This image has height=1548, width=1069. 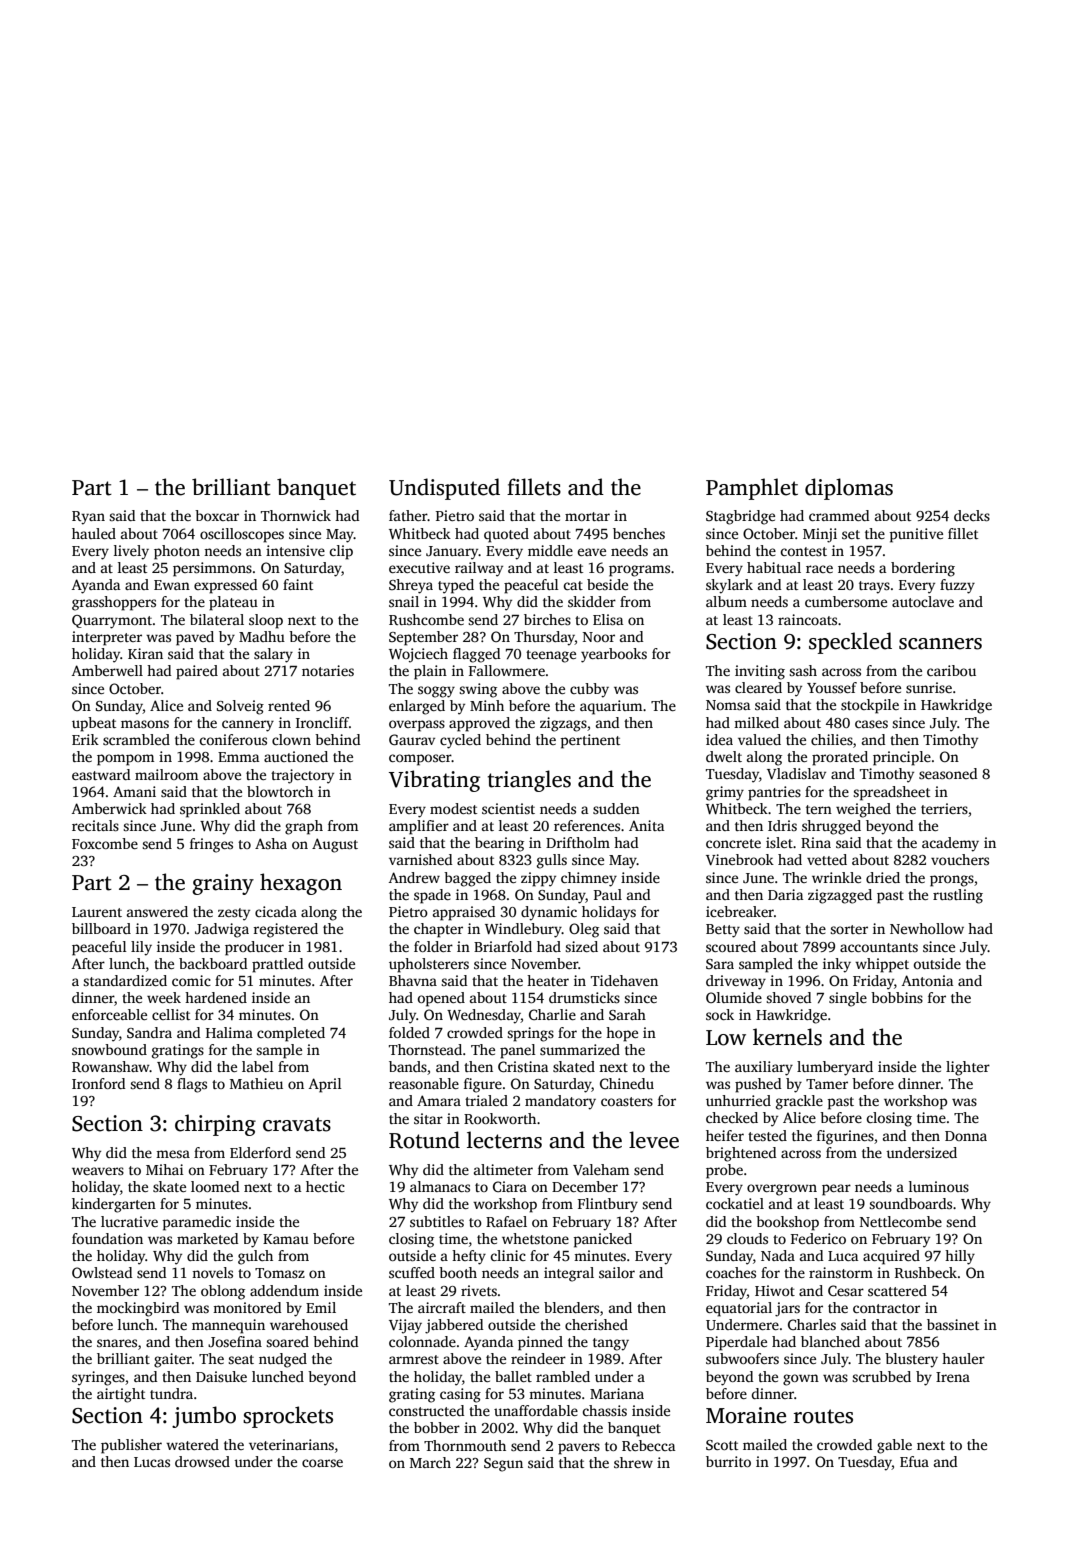 I want to click on faint, so click(x=298, y=584).
